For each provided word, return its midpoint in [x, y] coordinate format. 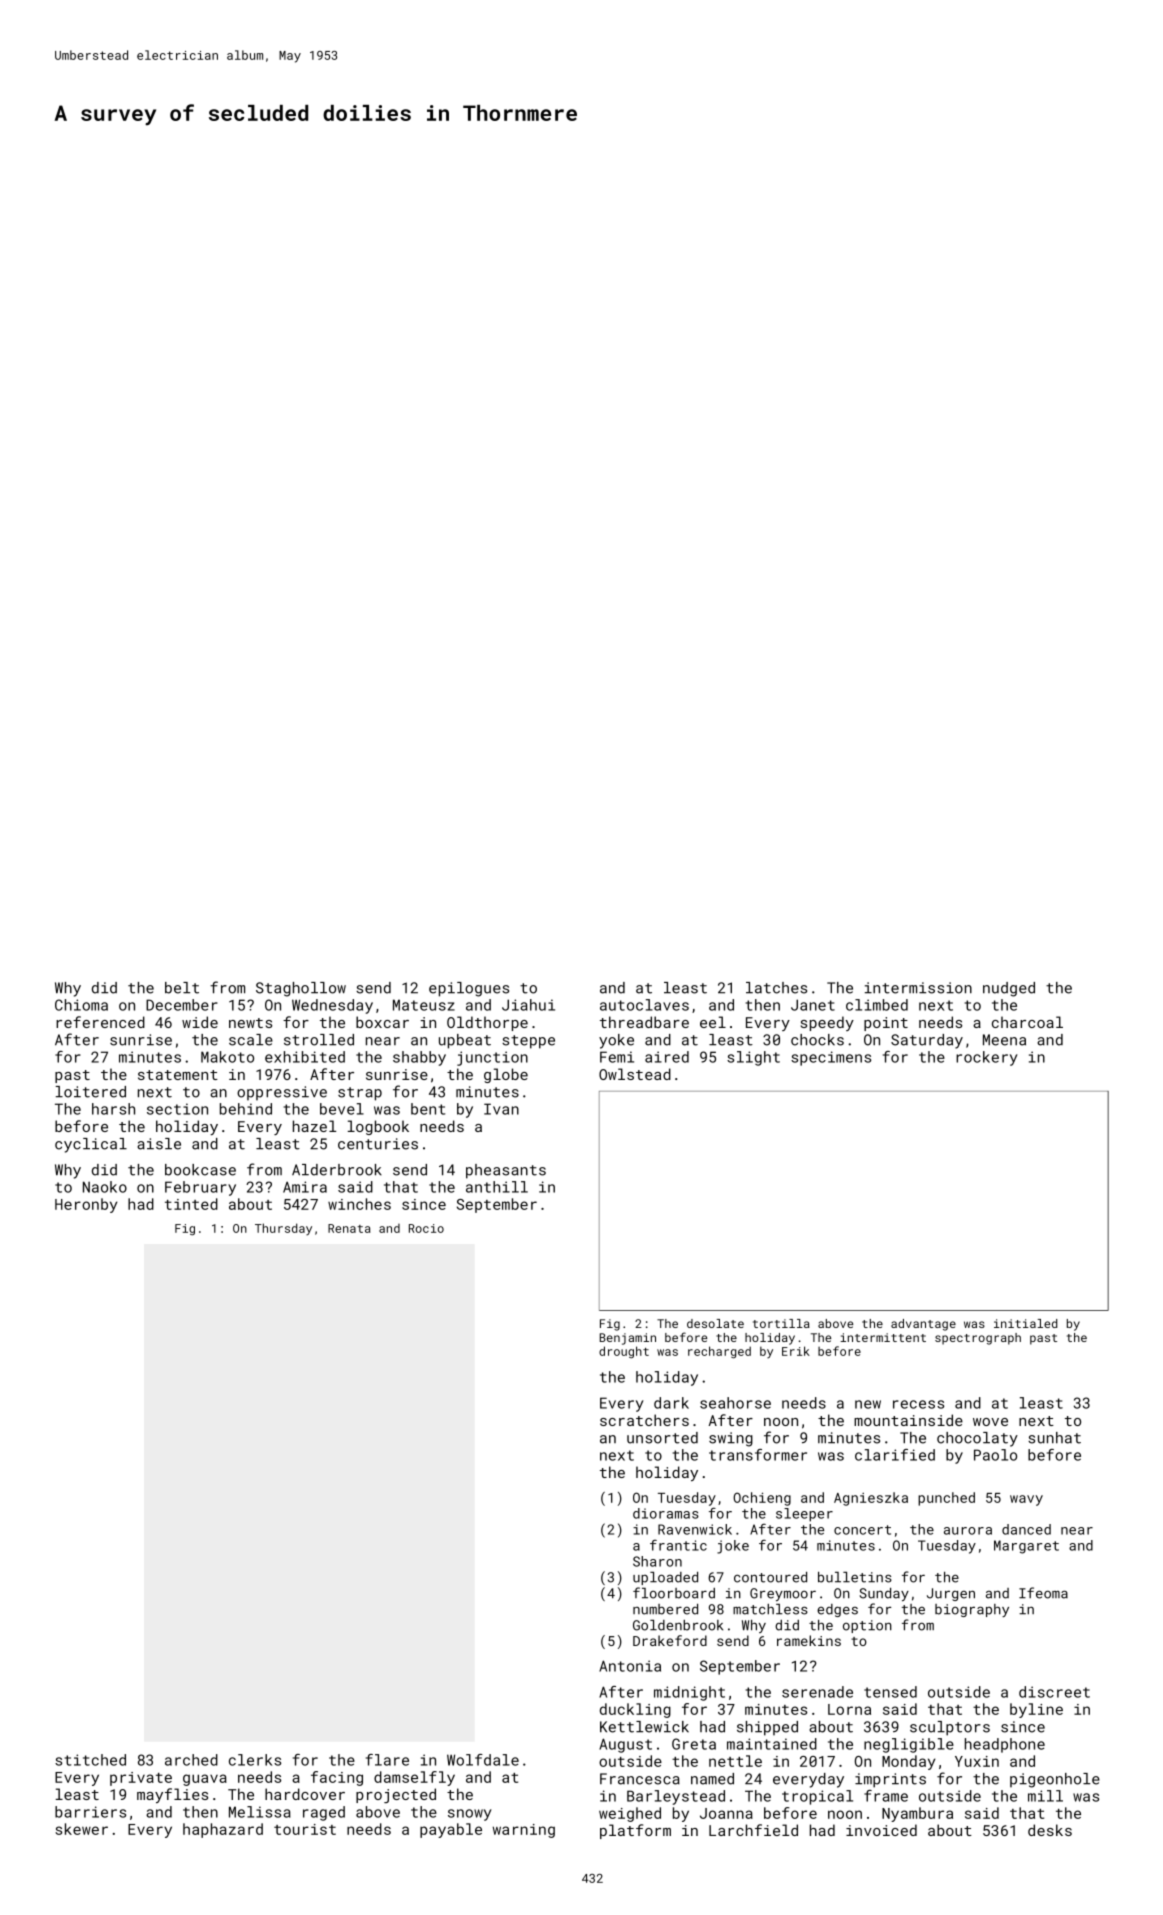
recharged [719, 1352]
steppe [528, 1042]
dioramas [666, 1513]
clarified [895, 1455]
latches [776, 988]
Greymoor [783, 1594]
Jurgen [951, 1594]
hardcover [305, 1794]
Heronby [86, 1205]
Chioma [81, 1005]
